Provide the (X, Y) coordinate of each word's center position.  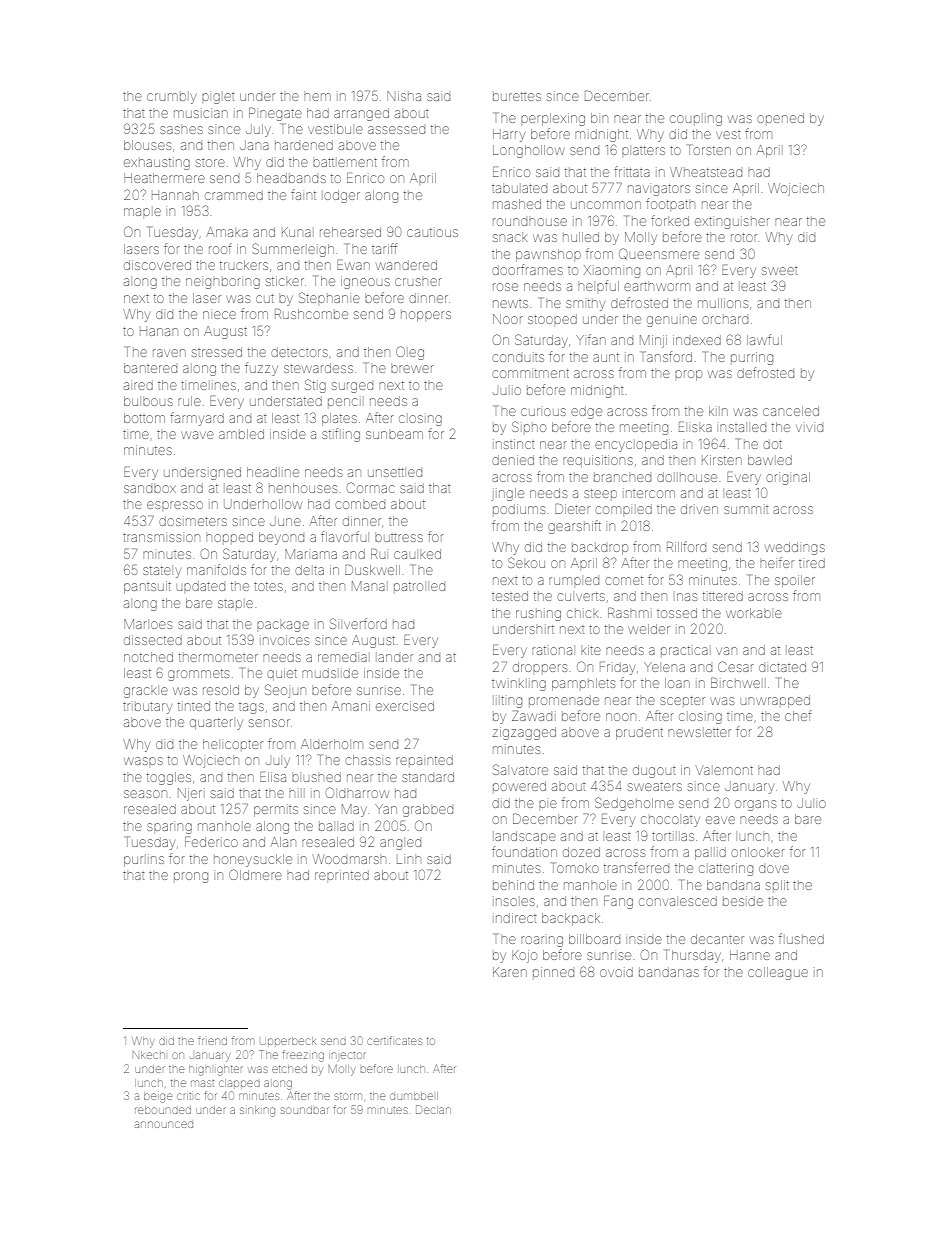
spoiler (795, 581)
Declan (433, 1109)
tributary (147, 708)
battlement (345, 162)
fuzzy (261, 369)
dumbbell (414, 1096)
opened (780, 118)
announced (164, 1124)
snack (510, 238)
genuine (672, 321)
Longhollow (529, 151)
